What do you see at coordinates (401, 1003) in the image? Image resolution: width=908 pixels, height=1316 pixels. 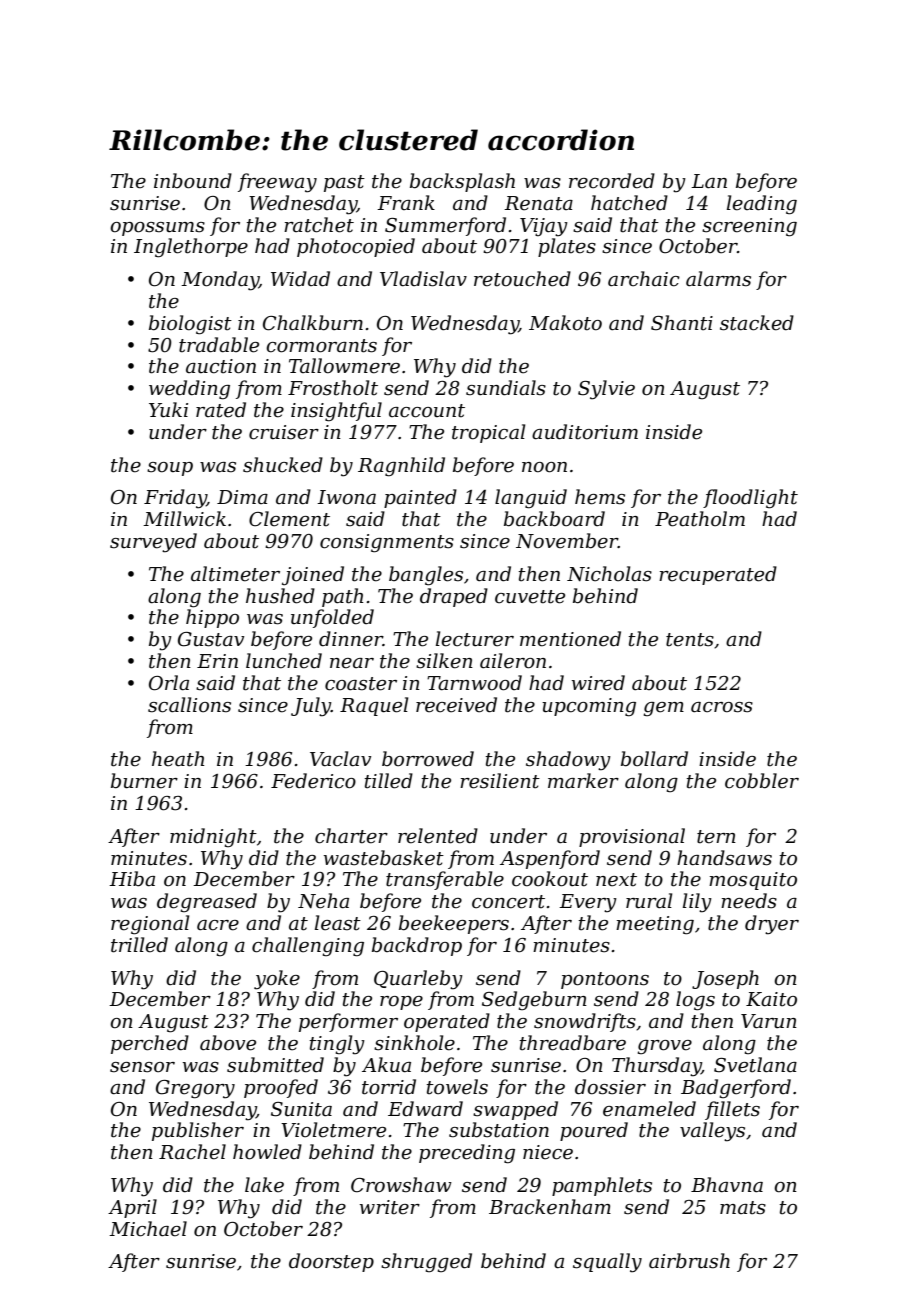 I see `rope` at bounding box center [401, 1003].
